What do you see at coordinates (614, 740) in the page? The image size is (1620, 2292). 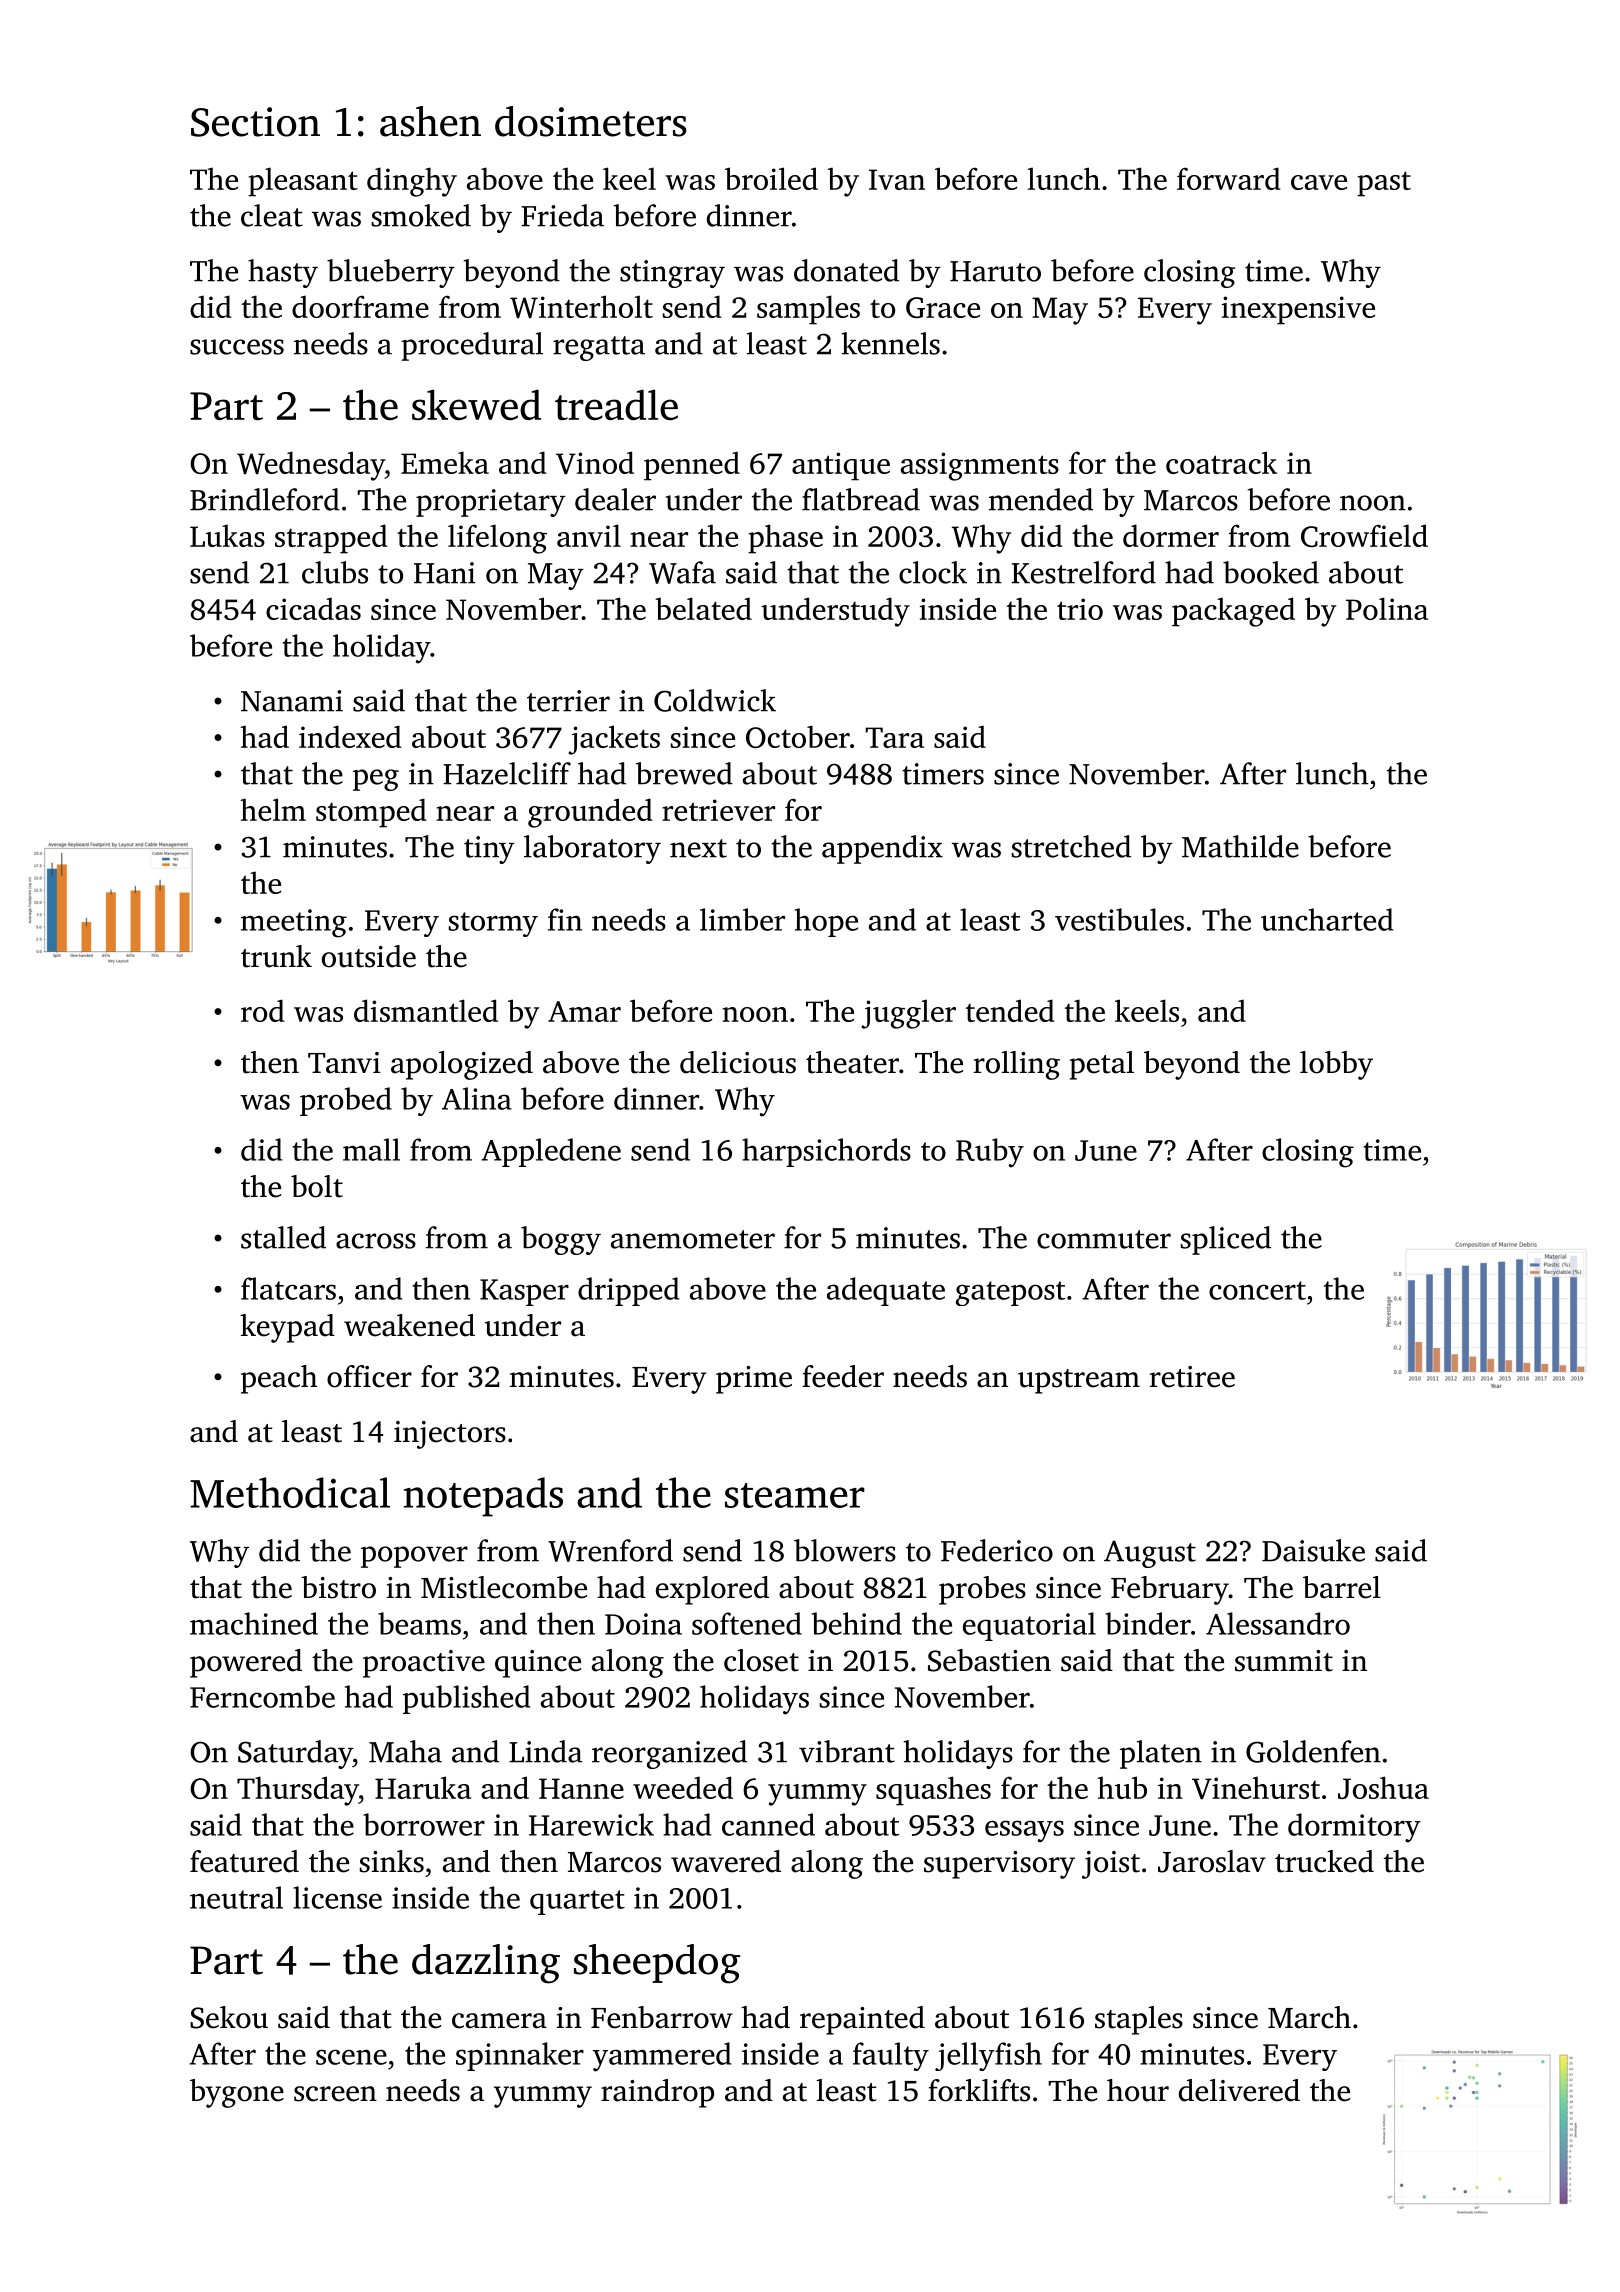 I see `jackets` at bounding box center [614, 740].
